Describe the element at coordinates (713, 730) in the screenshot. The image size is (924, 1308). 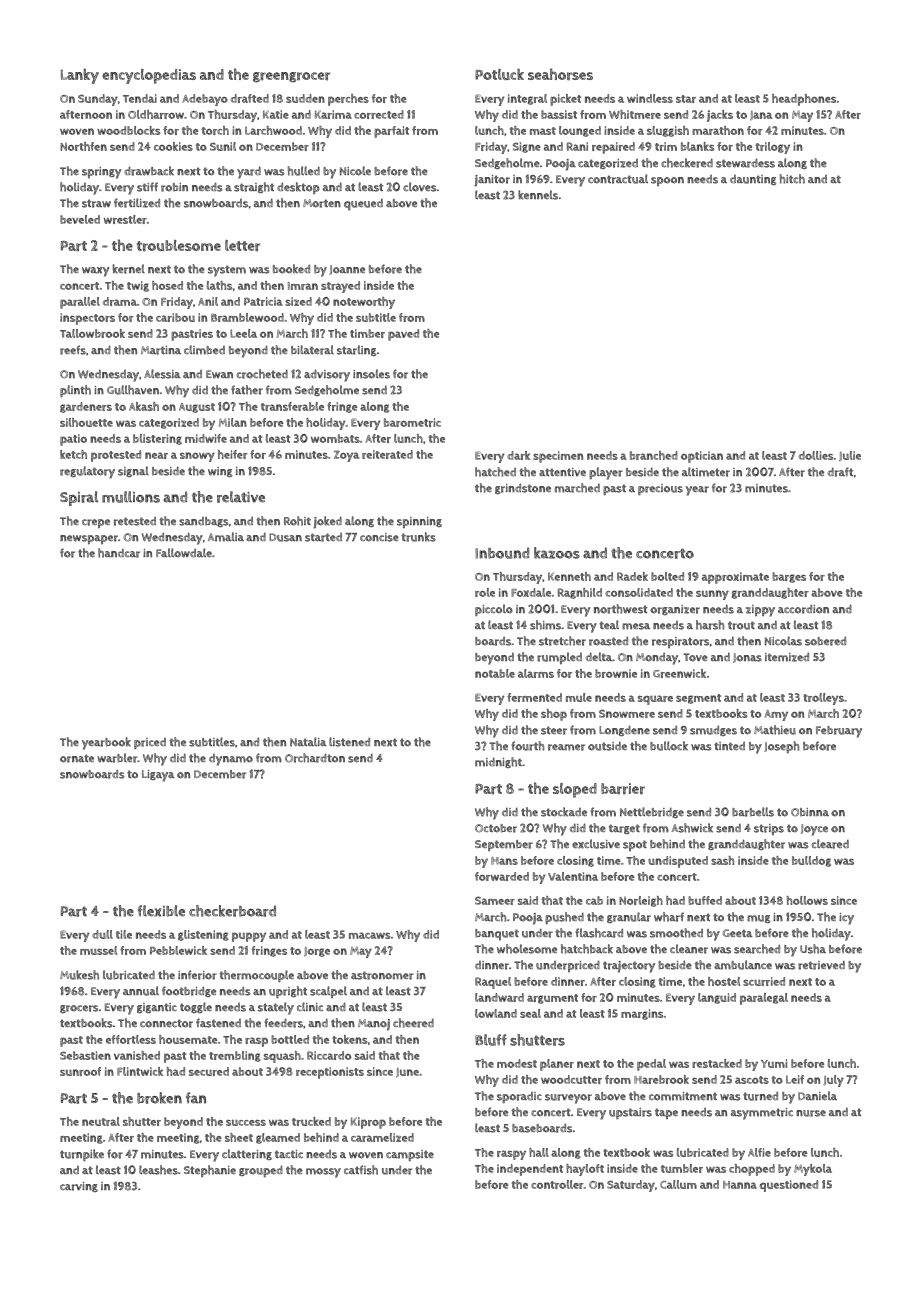
I see `smudges` at that location.
